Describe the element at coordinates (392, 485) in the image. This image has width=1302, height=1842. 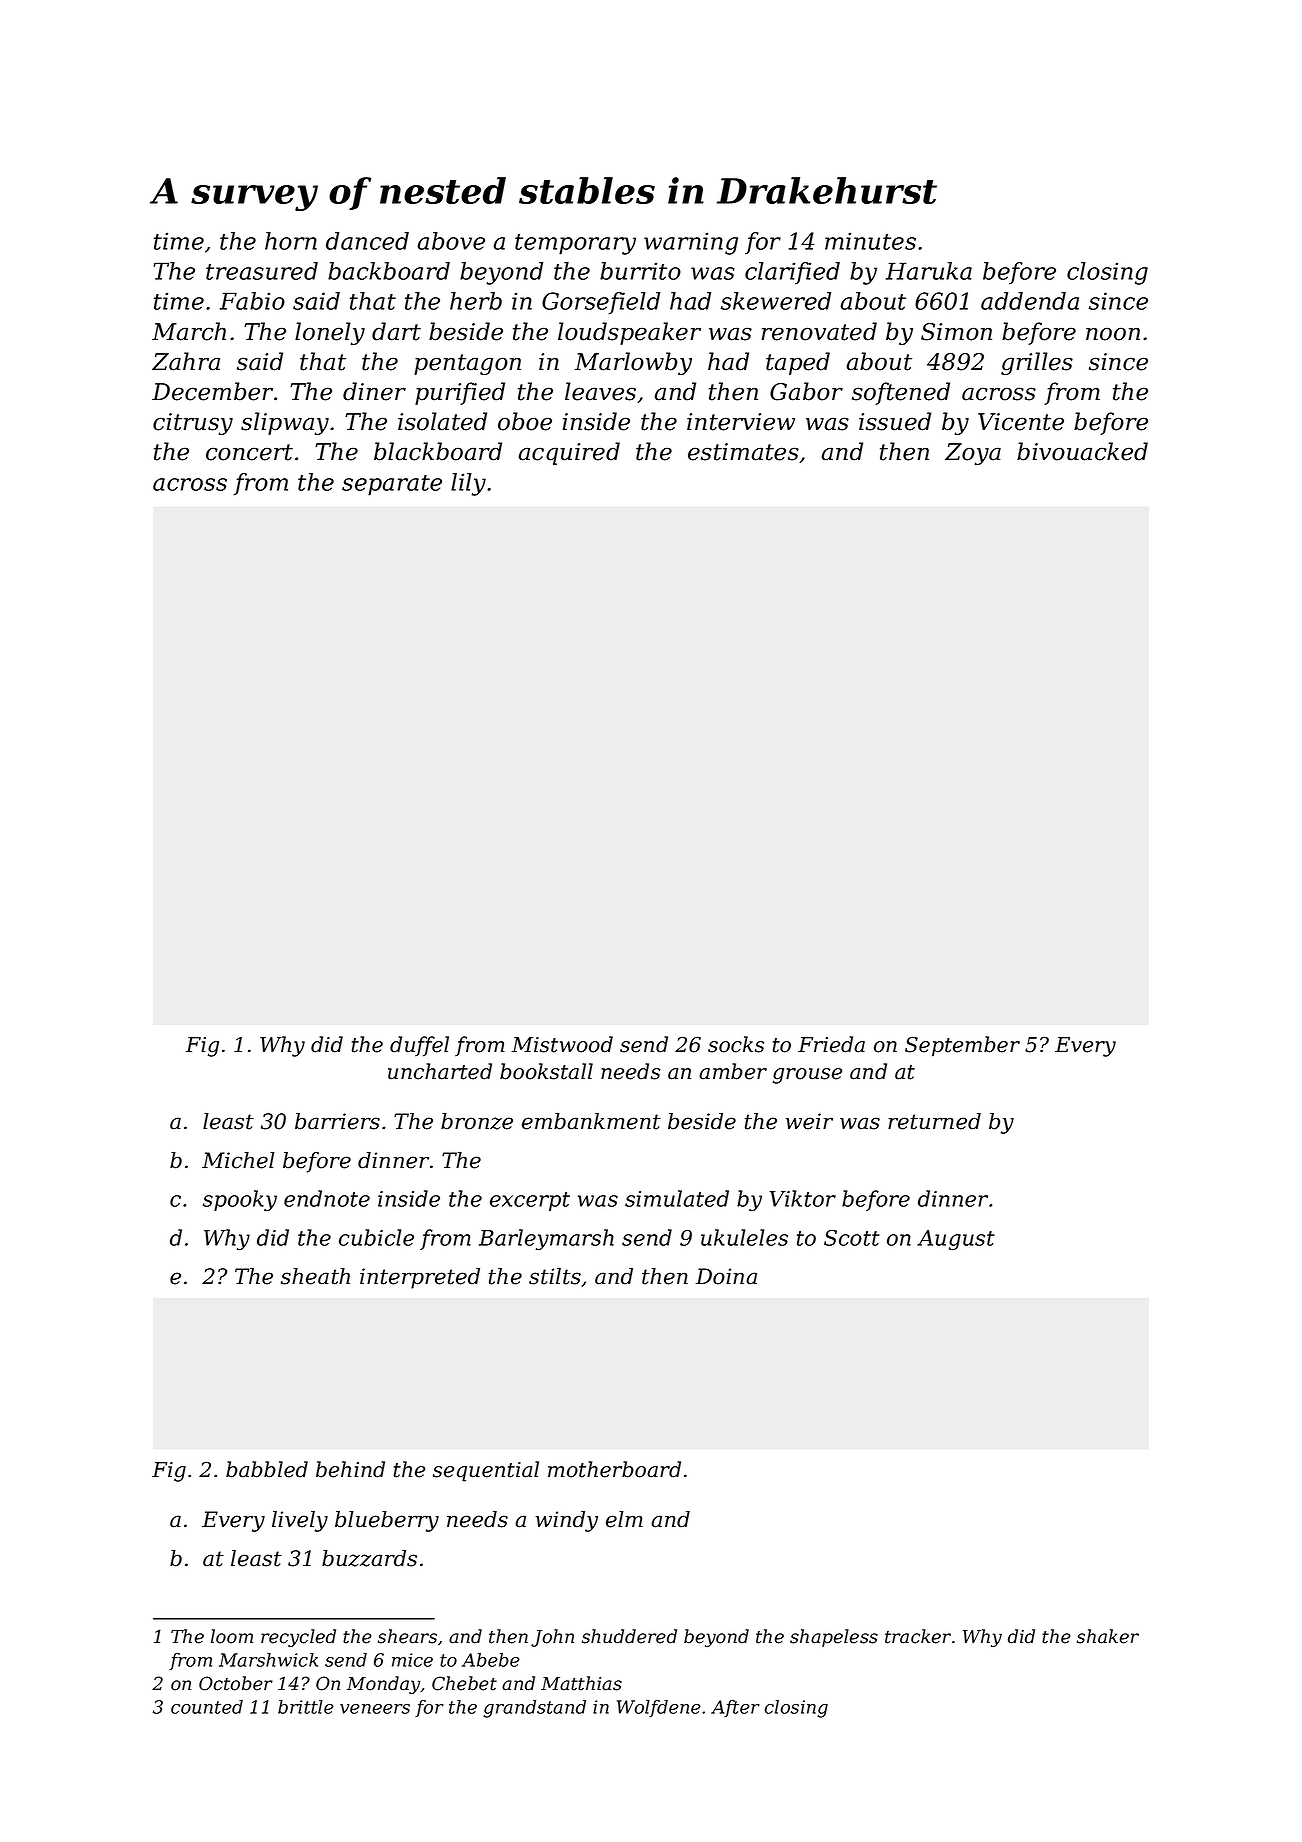
I see `separate` at that location.
